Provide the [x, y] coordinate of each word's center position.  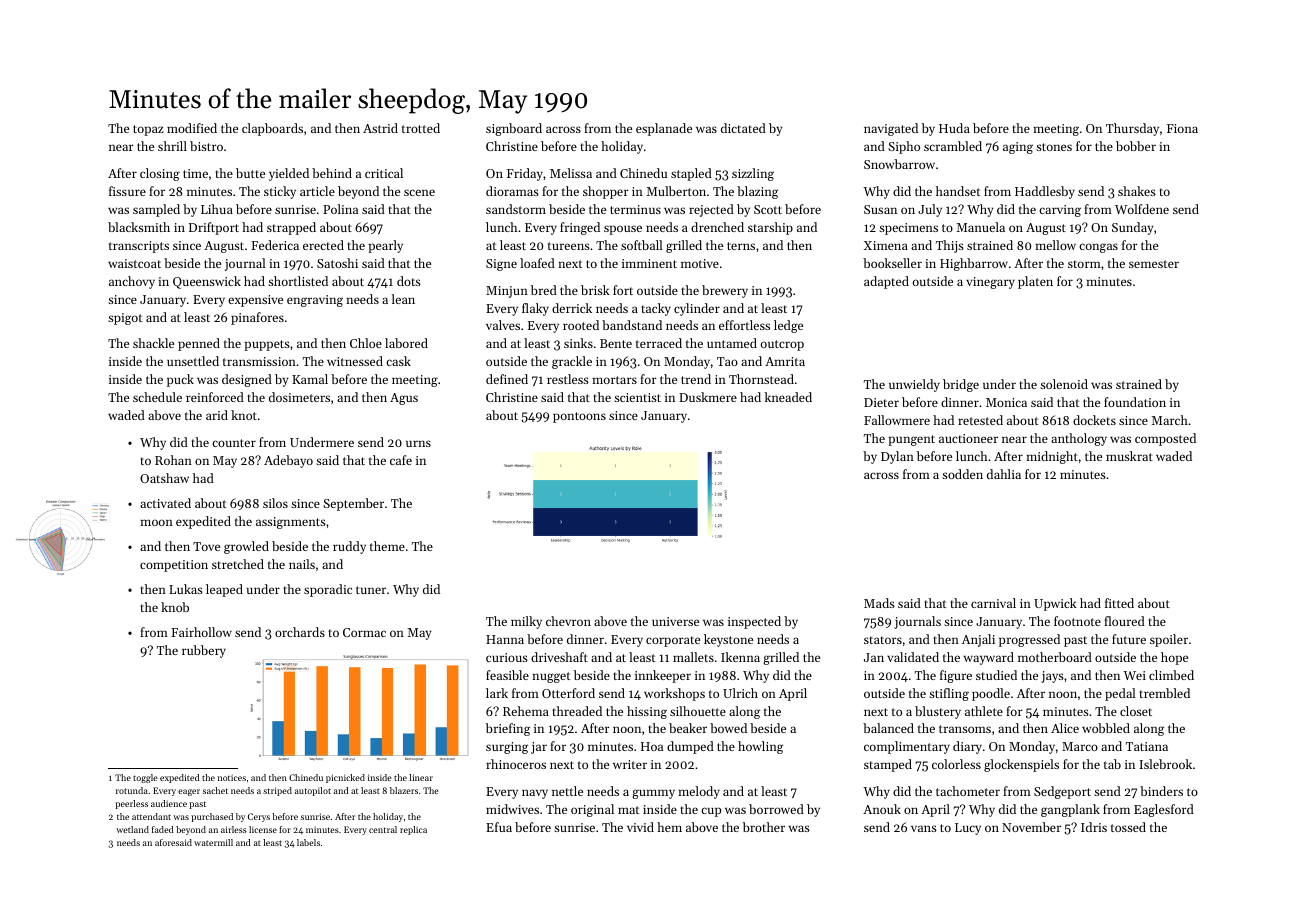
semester [1154, 264]
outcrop [782, 345]
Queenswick [207, 282]
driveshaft [559, 657]
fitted [1119, 603]
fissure [127, 191]
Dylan [897, 457]
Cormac [364, 632]
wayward [988, 658]
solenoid [1064, 384]
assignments [291, 523]
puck [180, 380]
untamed [732, 343]
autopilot [313, 791]
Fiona [1182, 128]
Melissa [571, 173]
